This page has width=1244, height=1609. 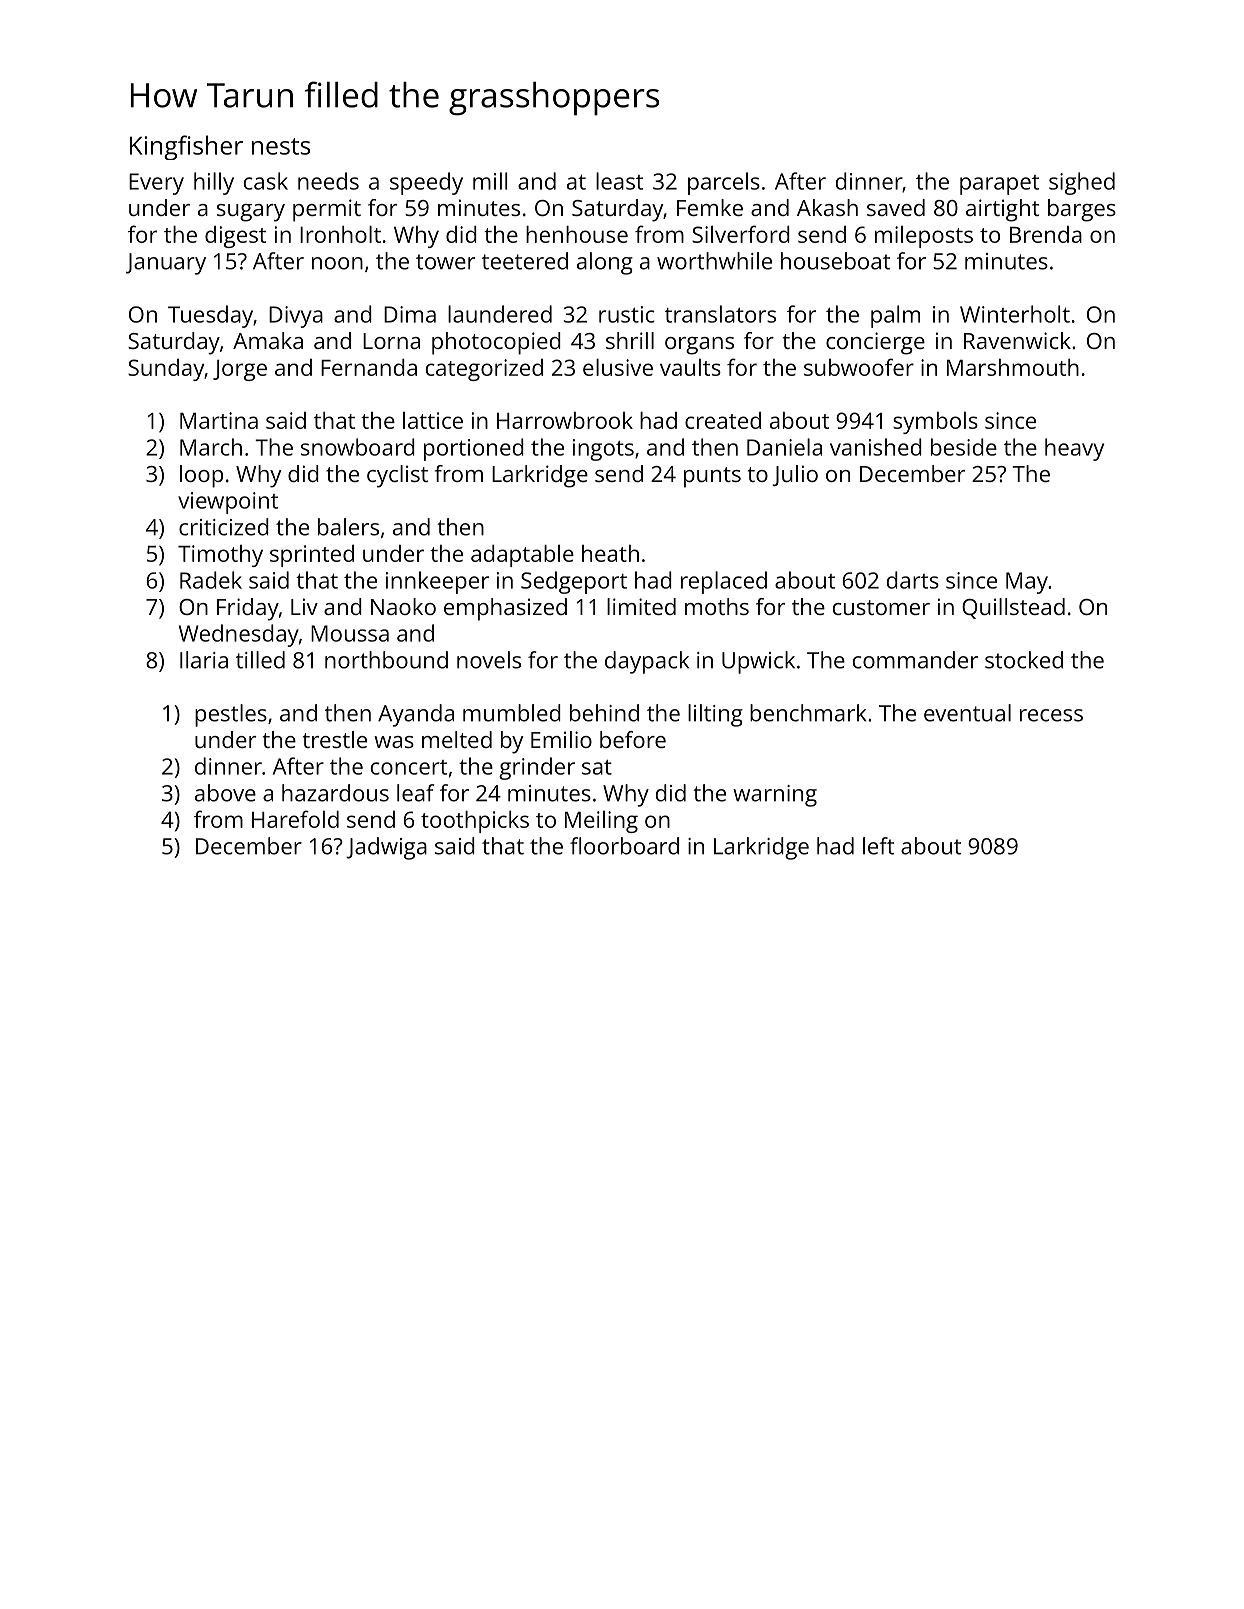 I want to click on beside, so click(x=964, y=447).
